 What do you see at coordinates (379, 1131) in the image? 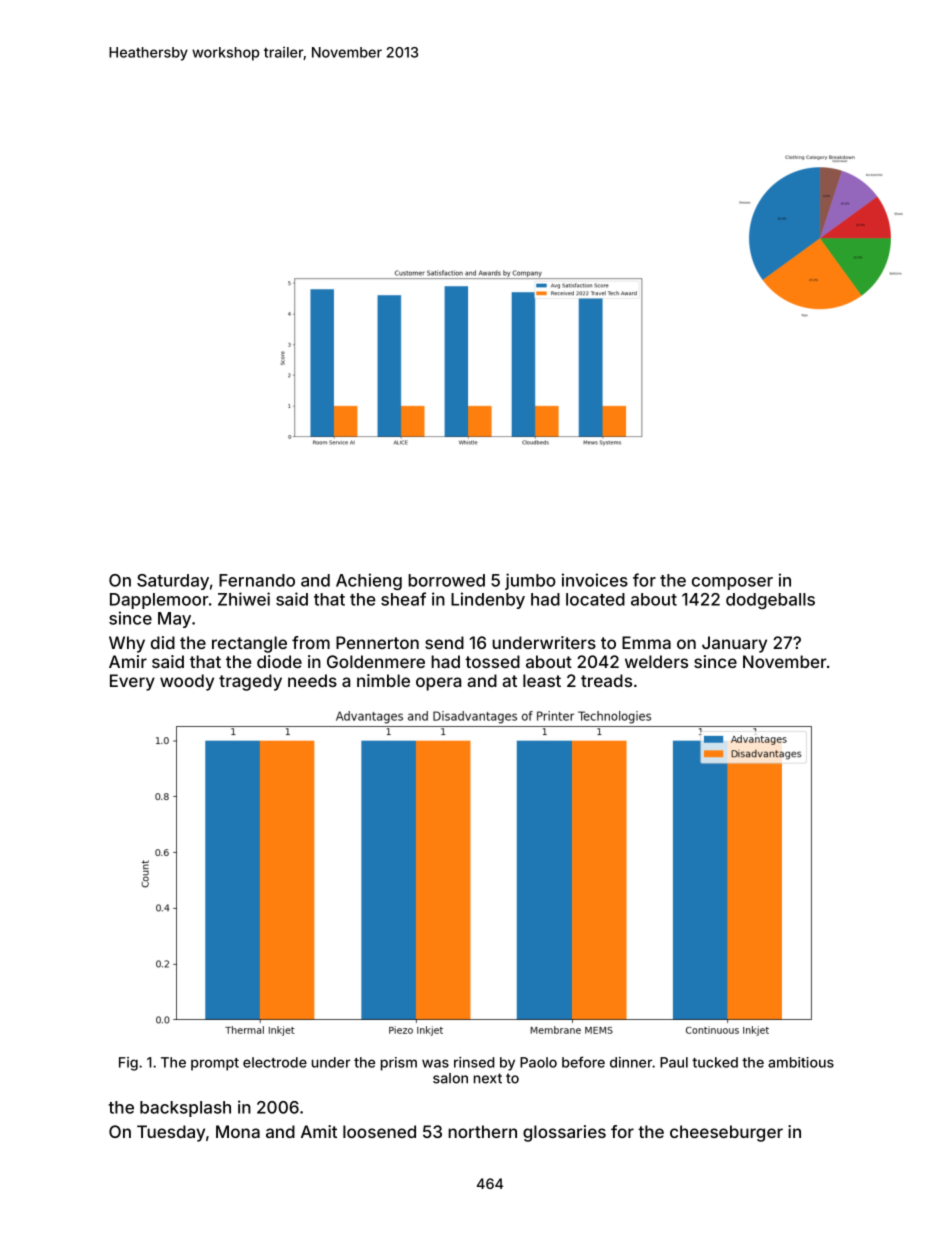
I see `loosened` at bounding box center [379, 1131].
